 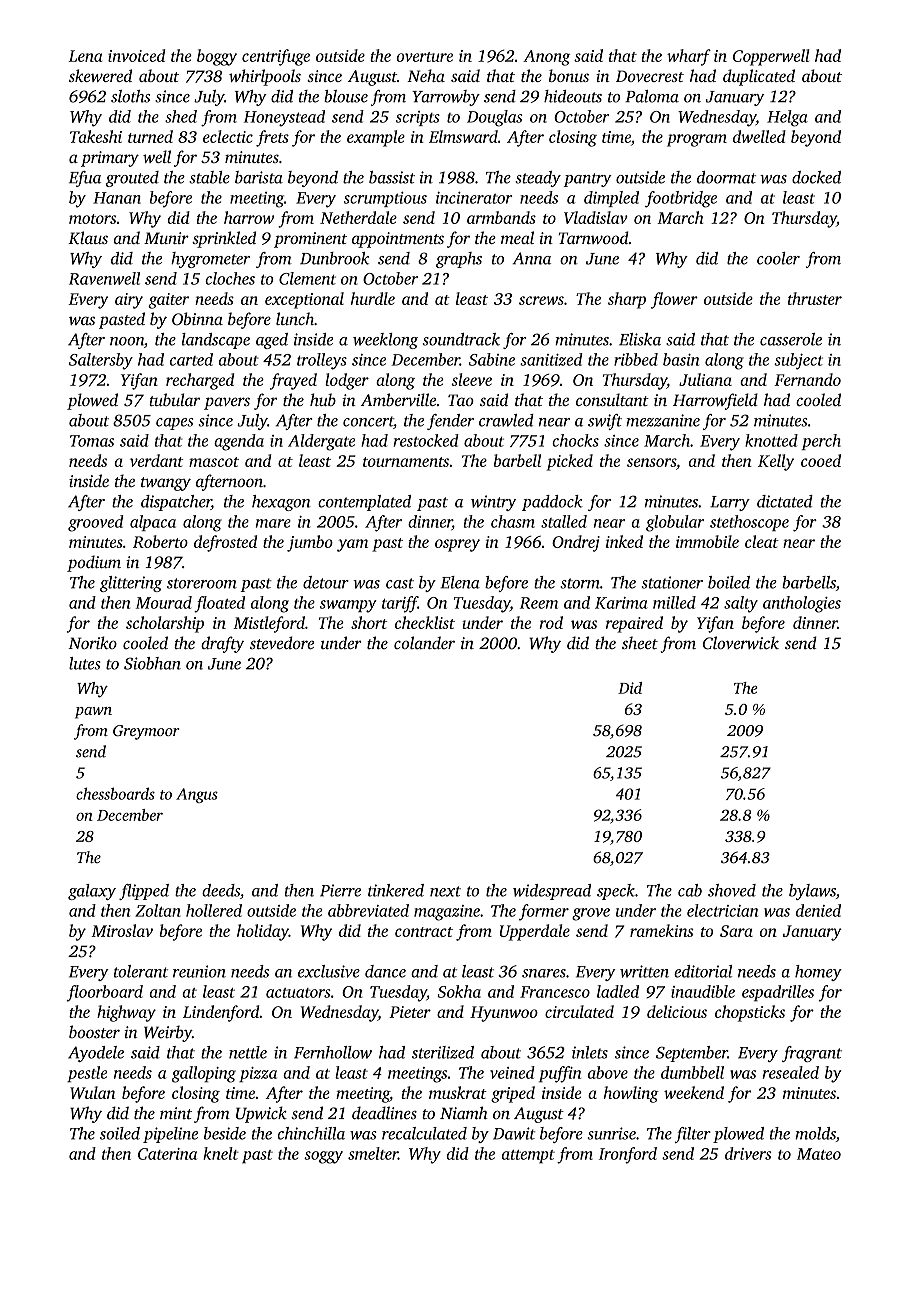 What do you see at coordinates (787, 118) in the document?
I see `Helga` at bounding box center [787, 118].
